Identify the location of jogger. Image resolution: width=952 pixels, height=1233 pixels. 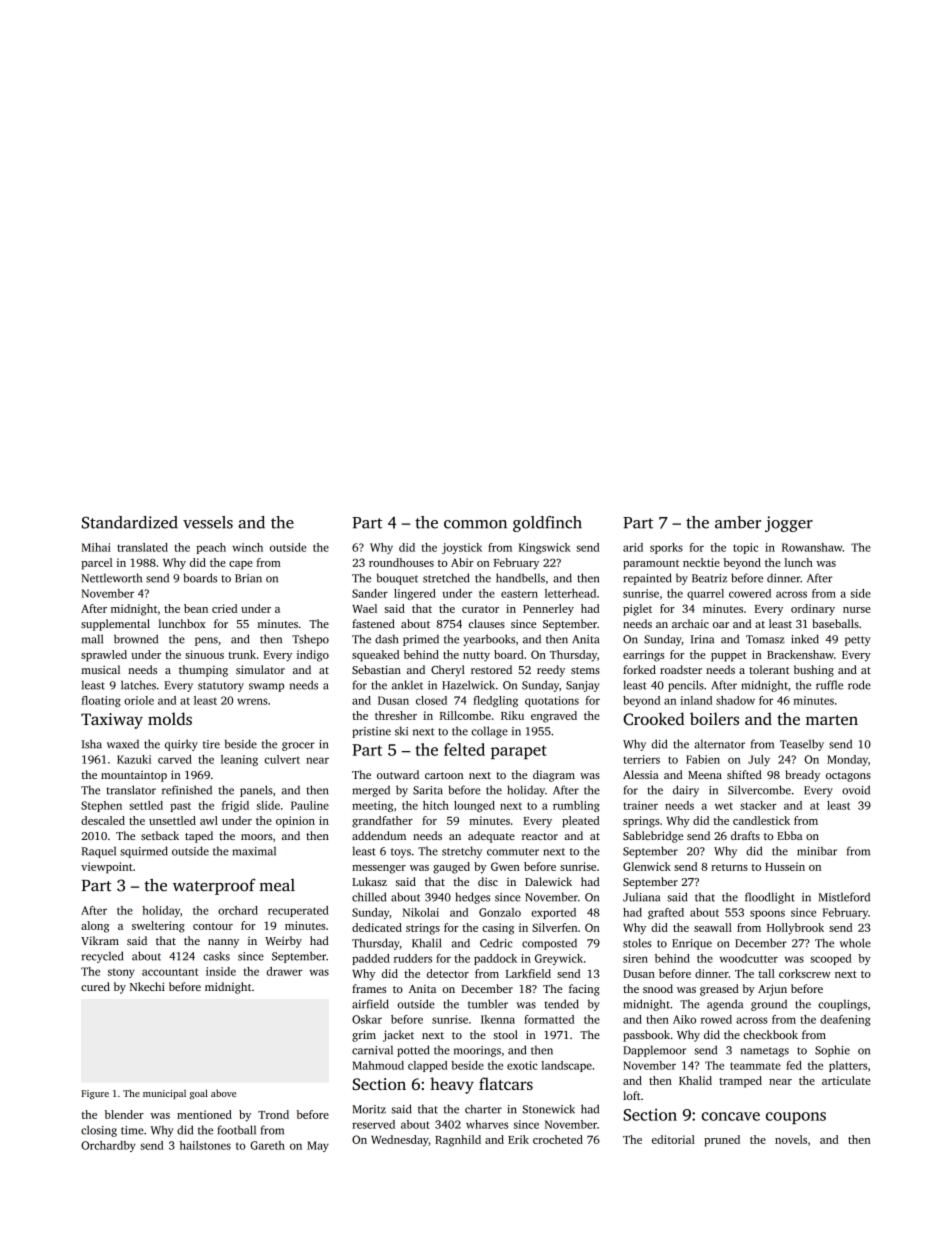
(789, 524).
